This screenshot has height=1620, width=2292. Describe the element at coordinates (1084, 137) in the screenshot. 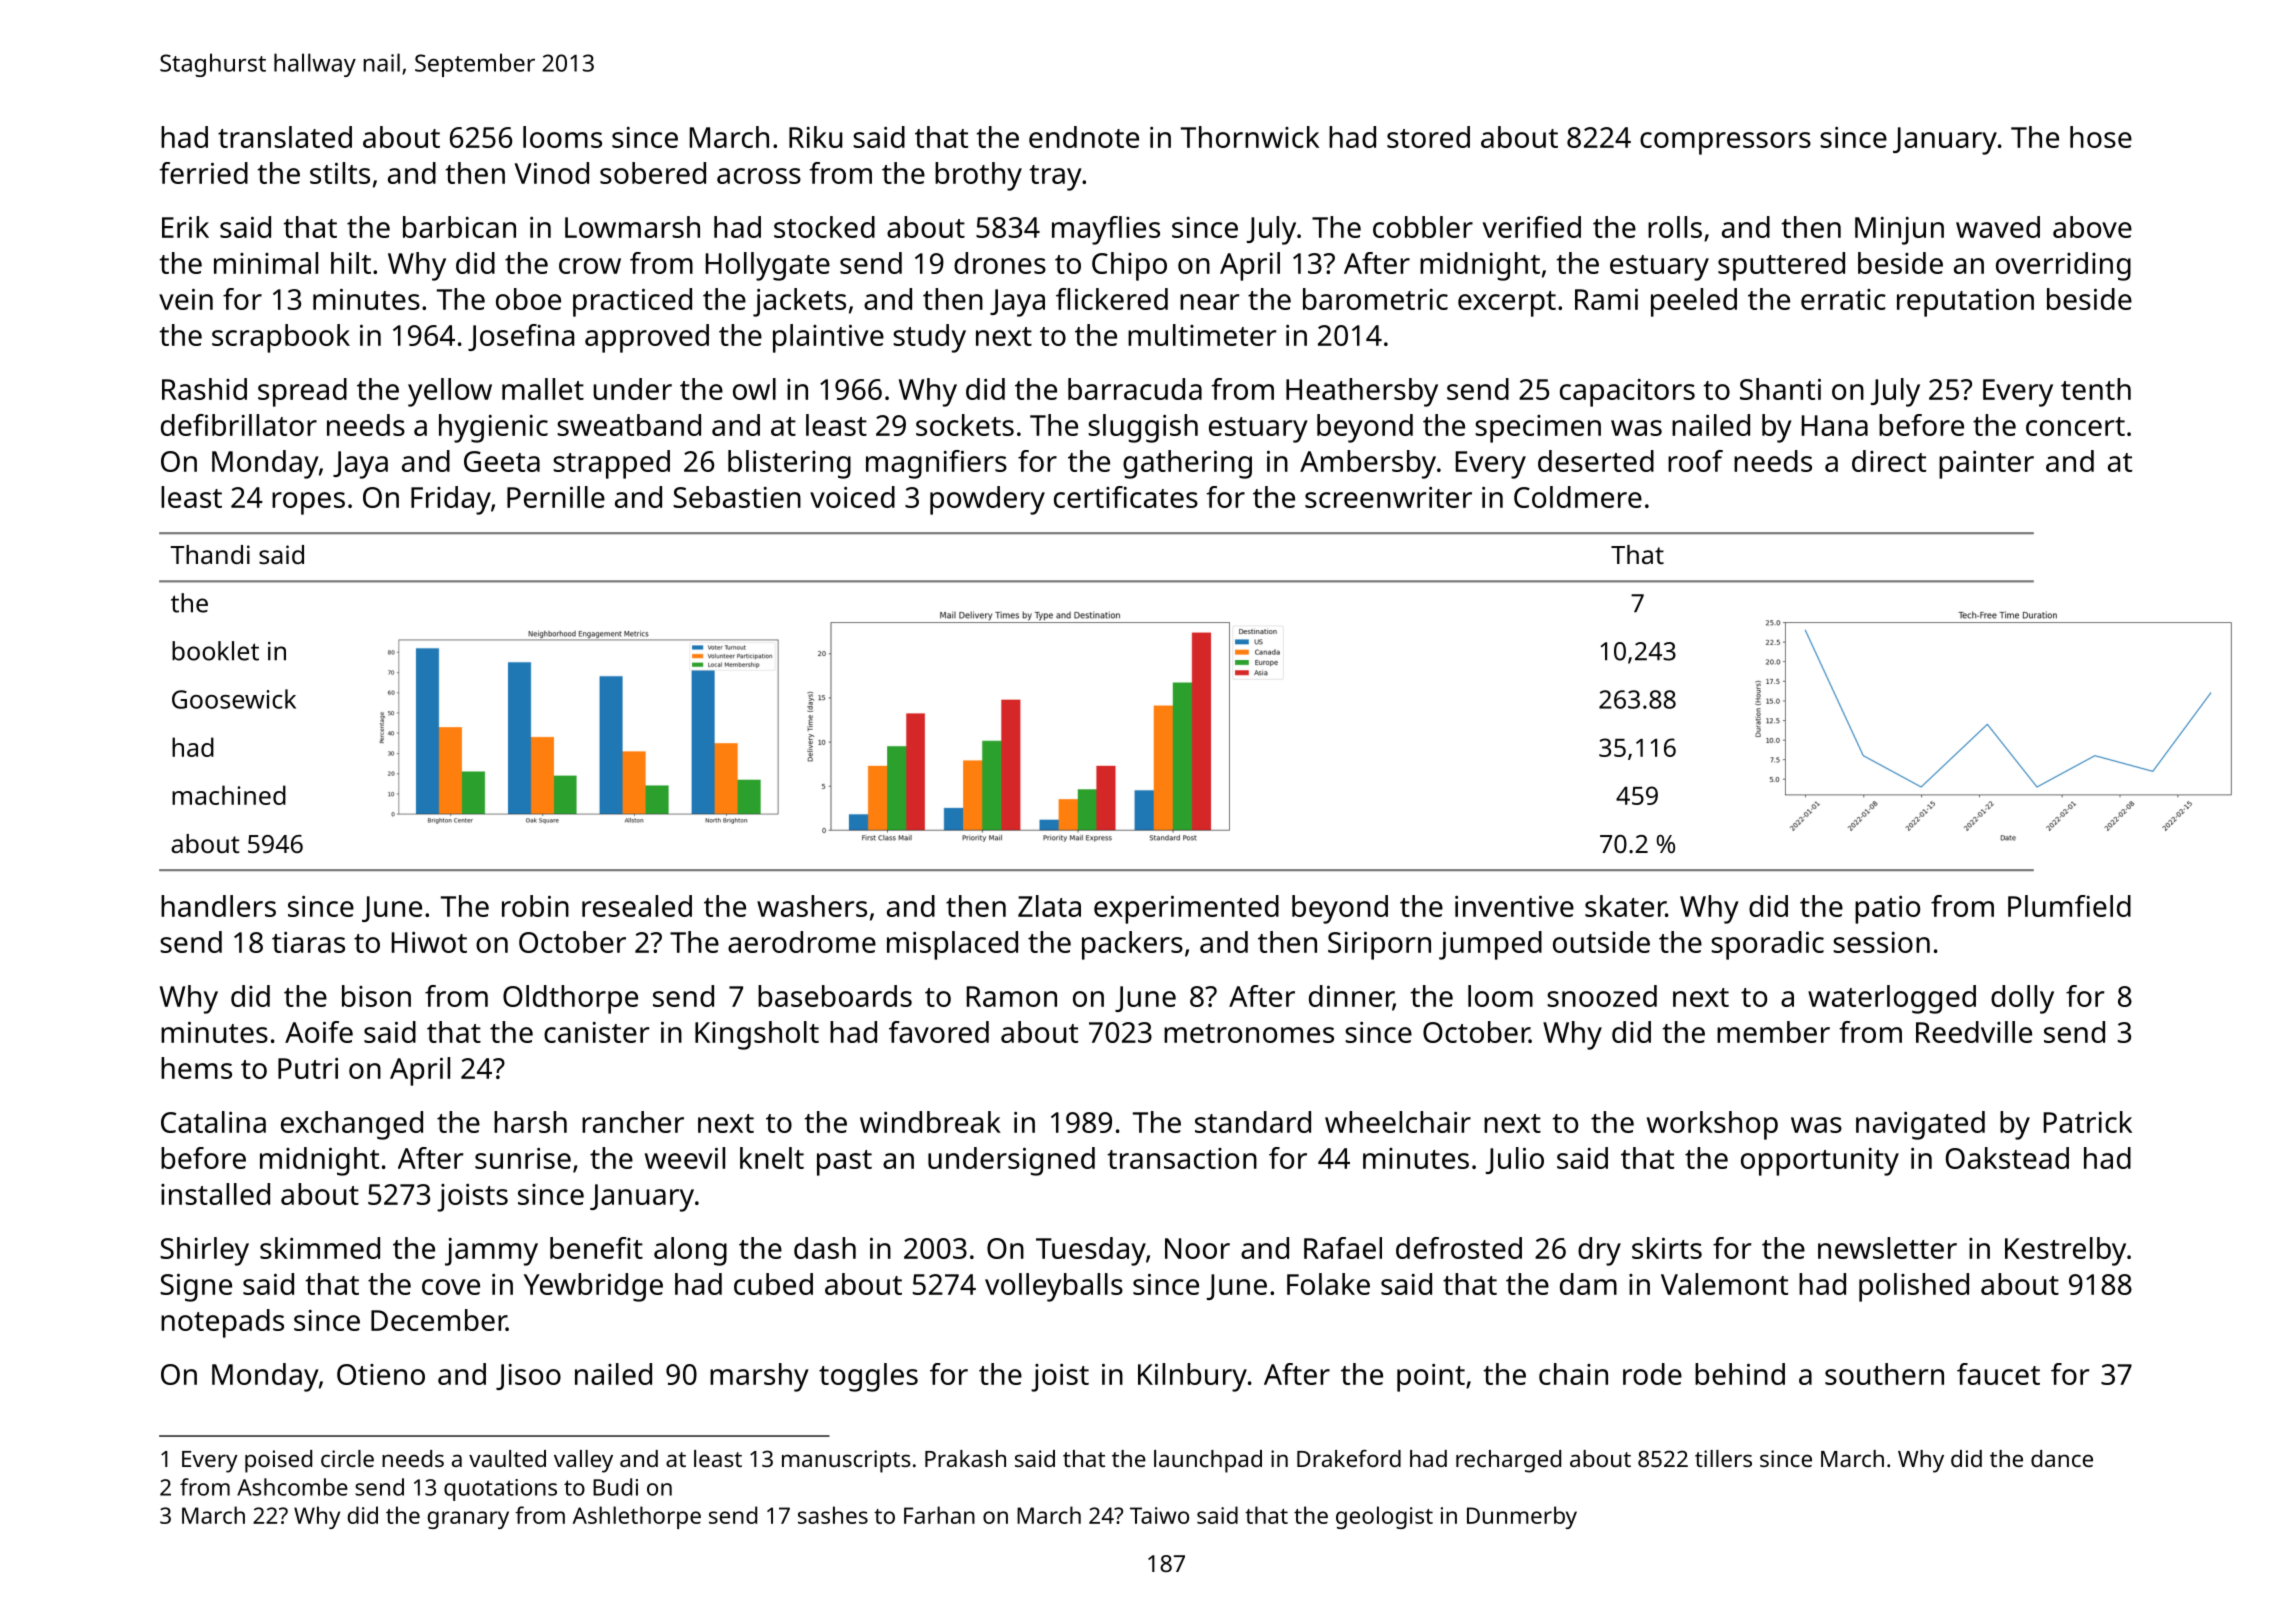

I see `endnote` at that location.
